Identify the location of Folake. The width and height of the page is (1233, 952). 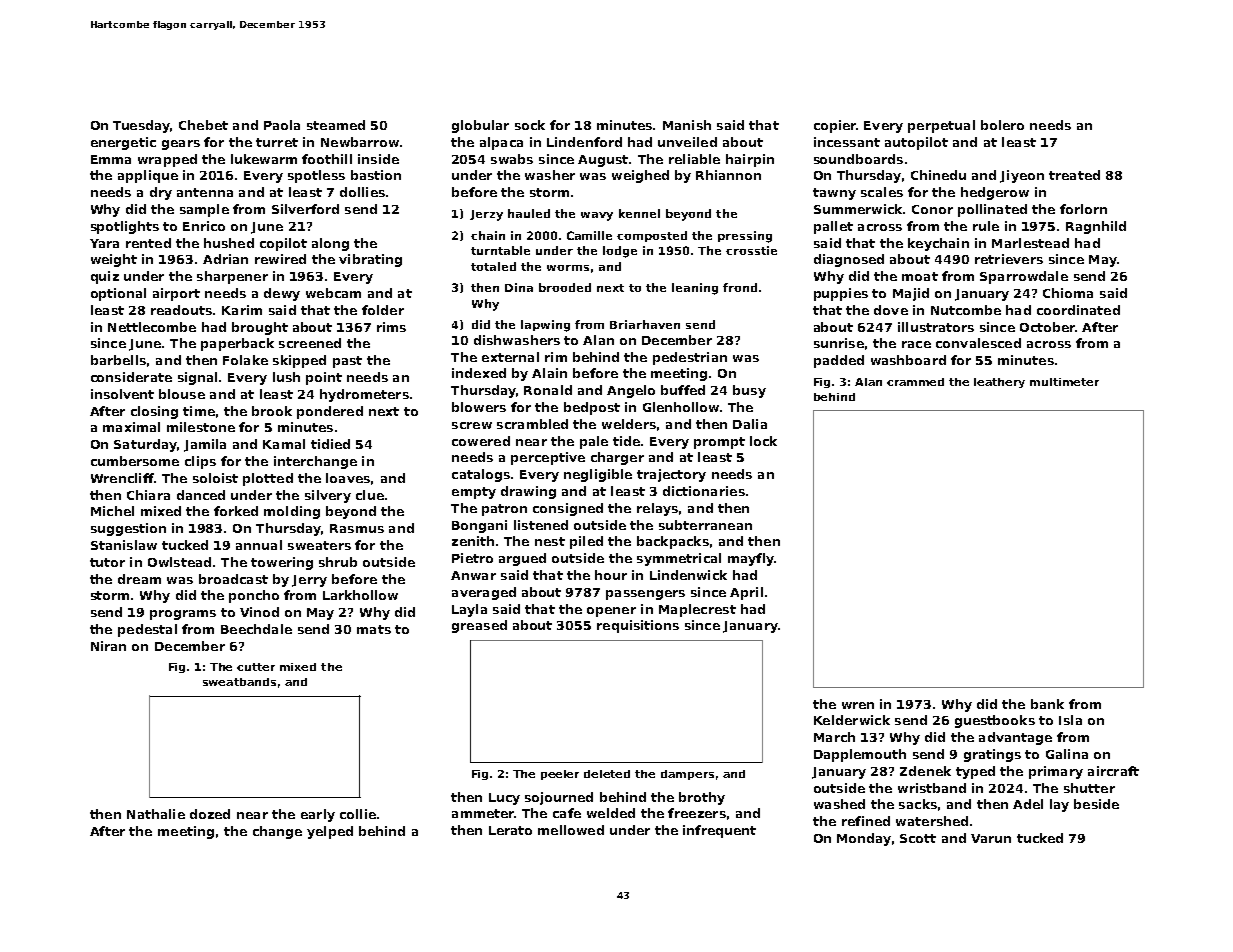
(245, 360).
